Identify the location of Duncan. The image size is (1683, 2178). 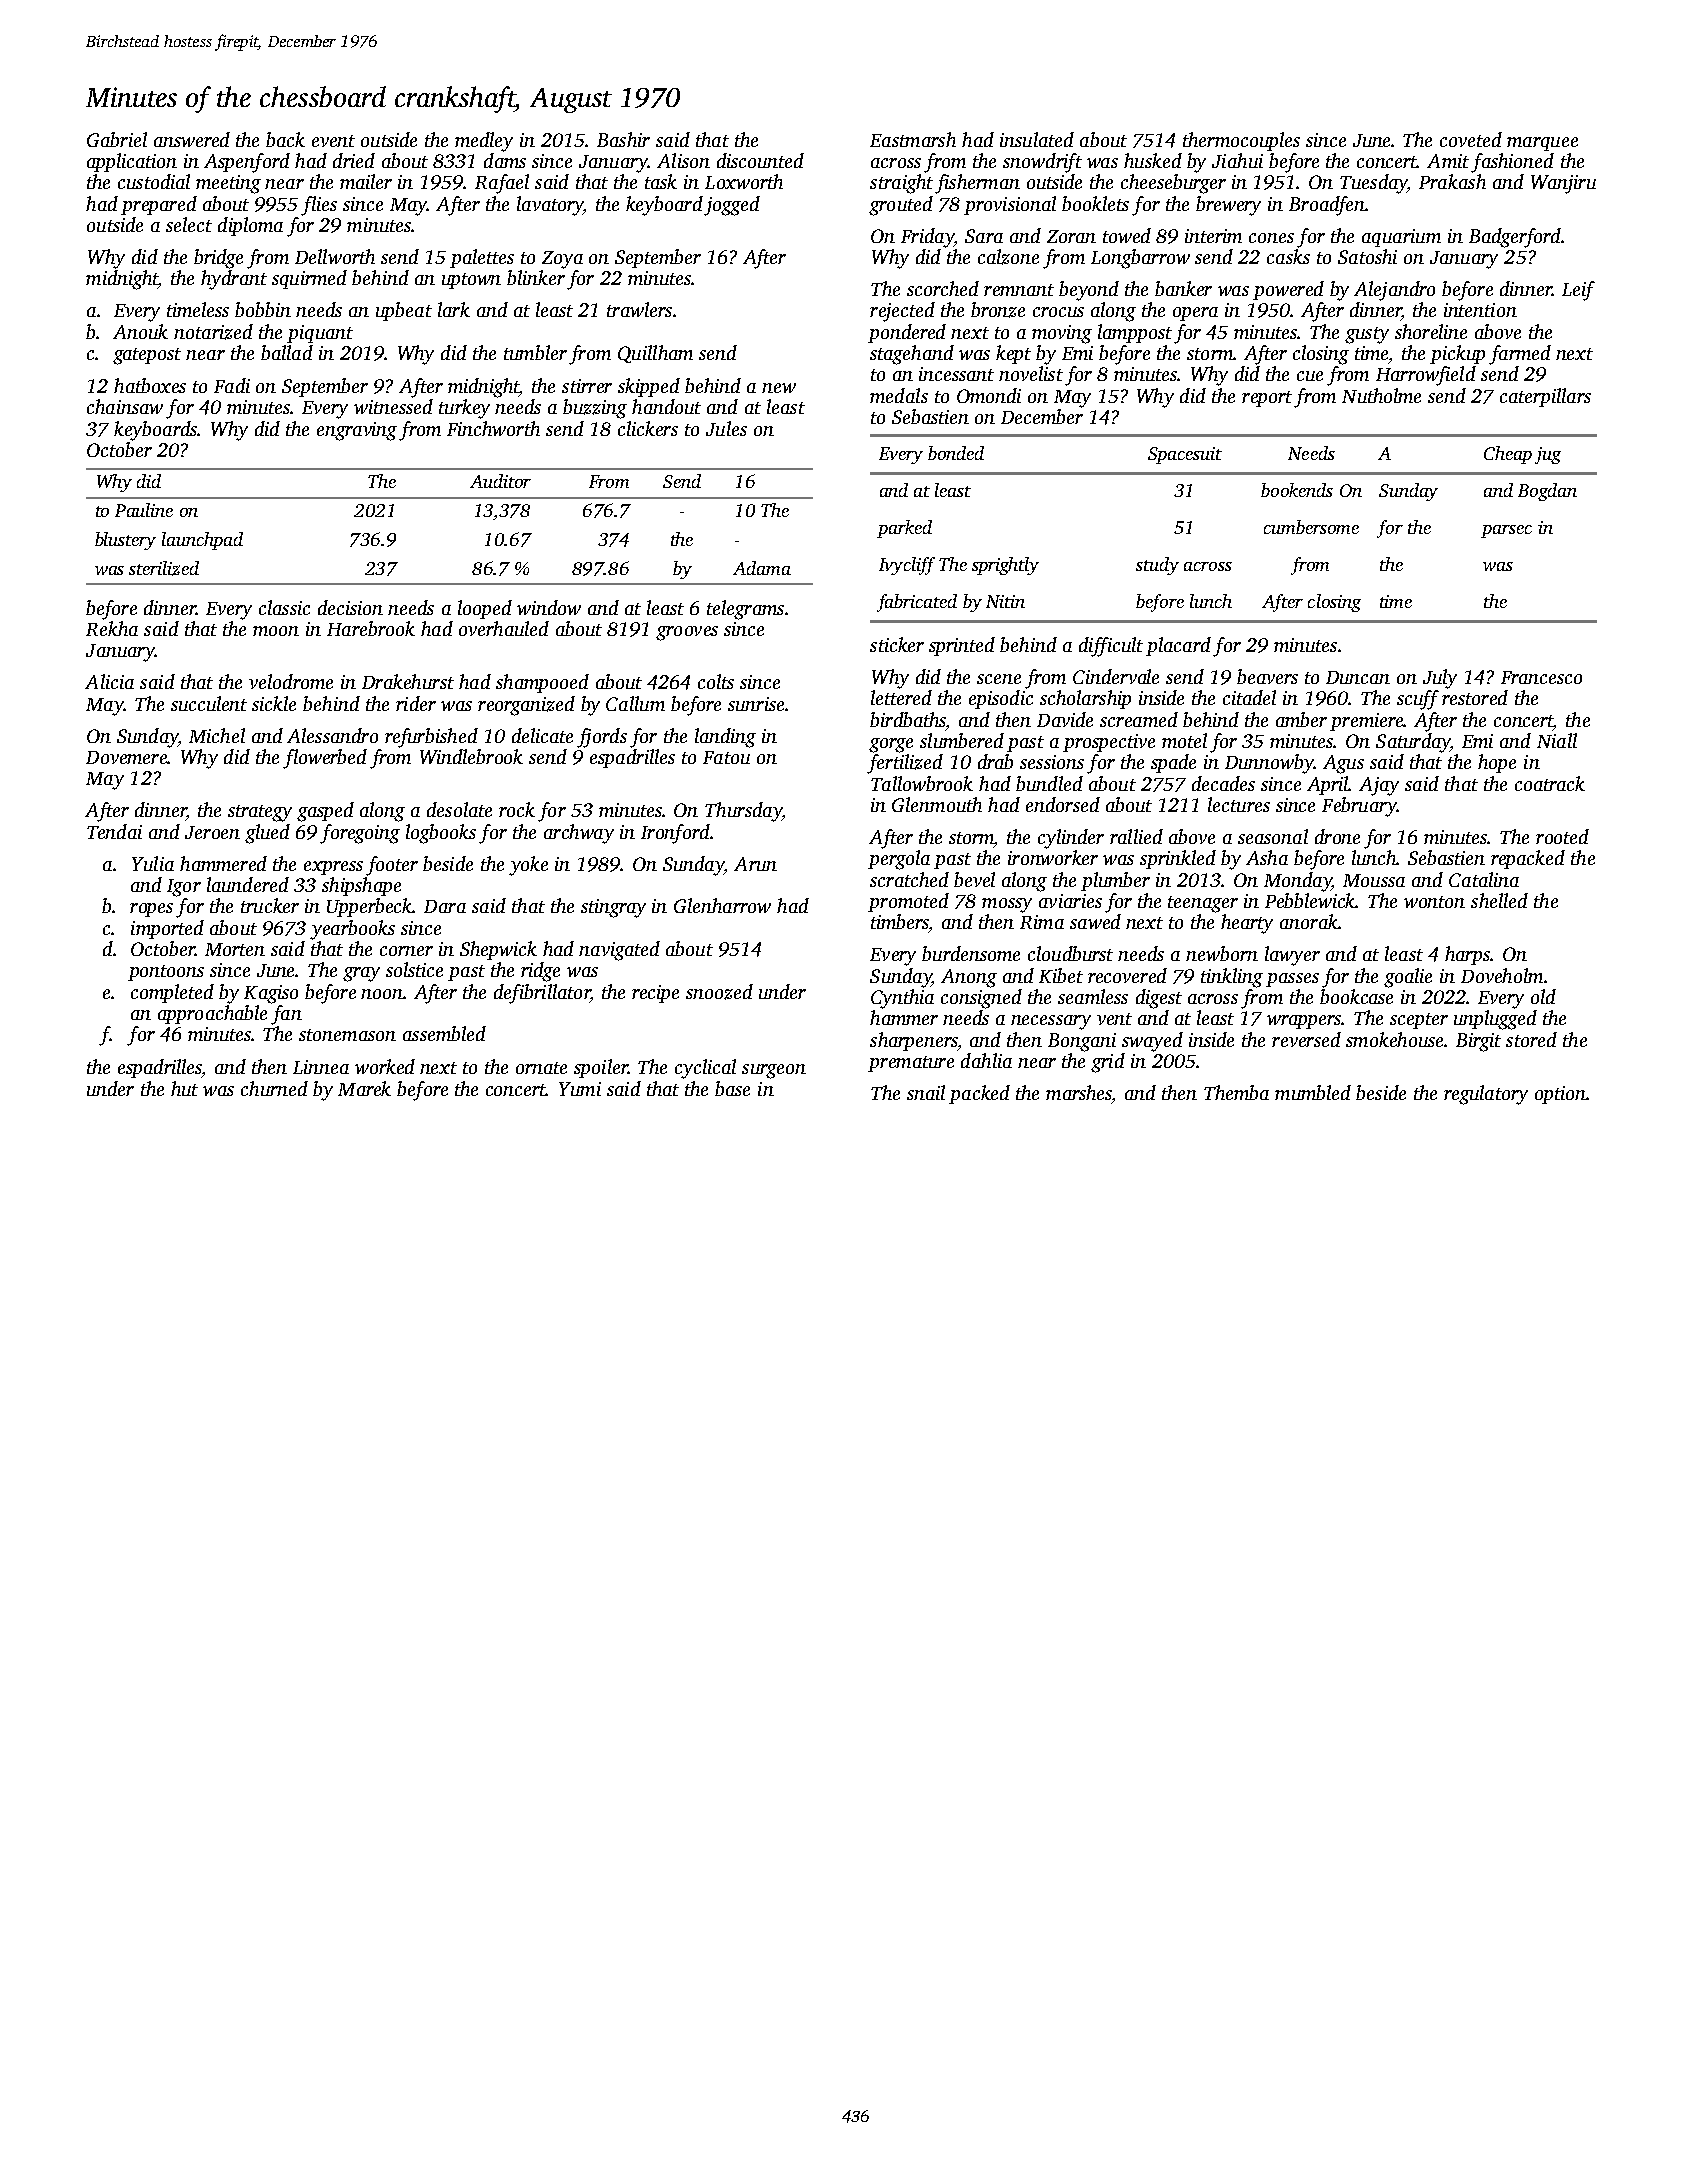
(1358, 677).
